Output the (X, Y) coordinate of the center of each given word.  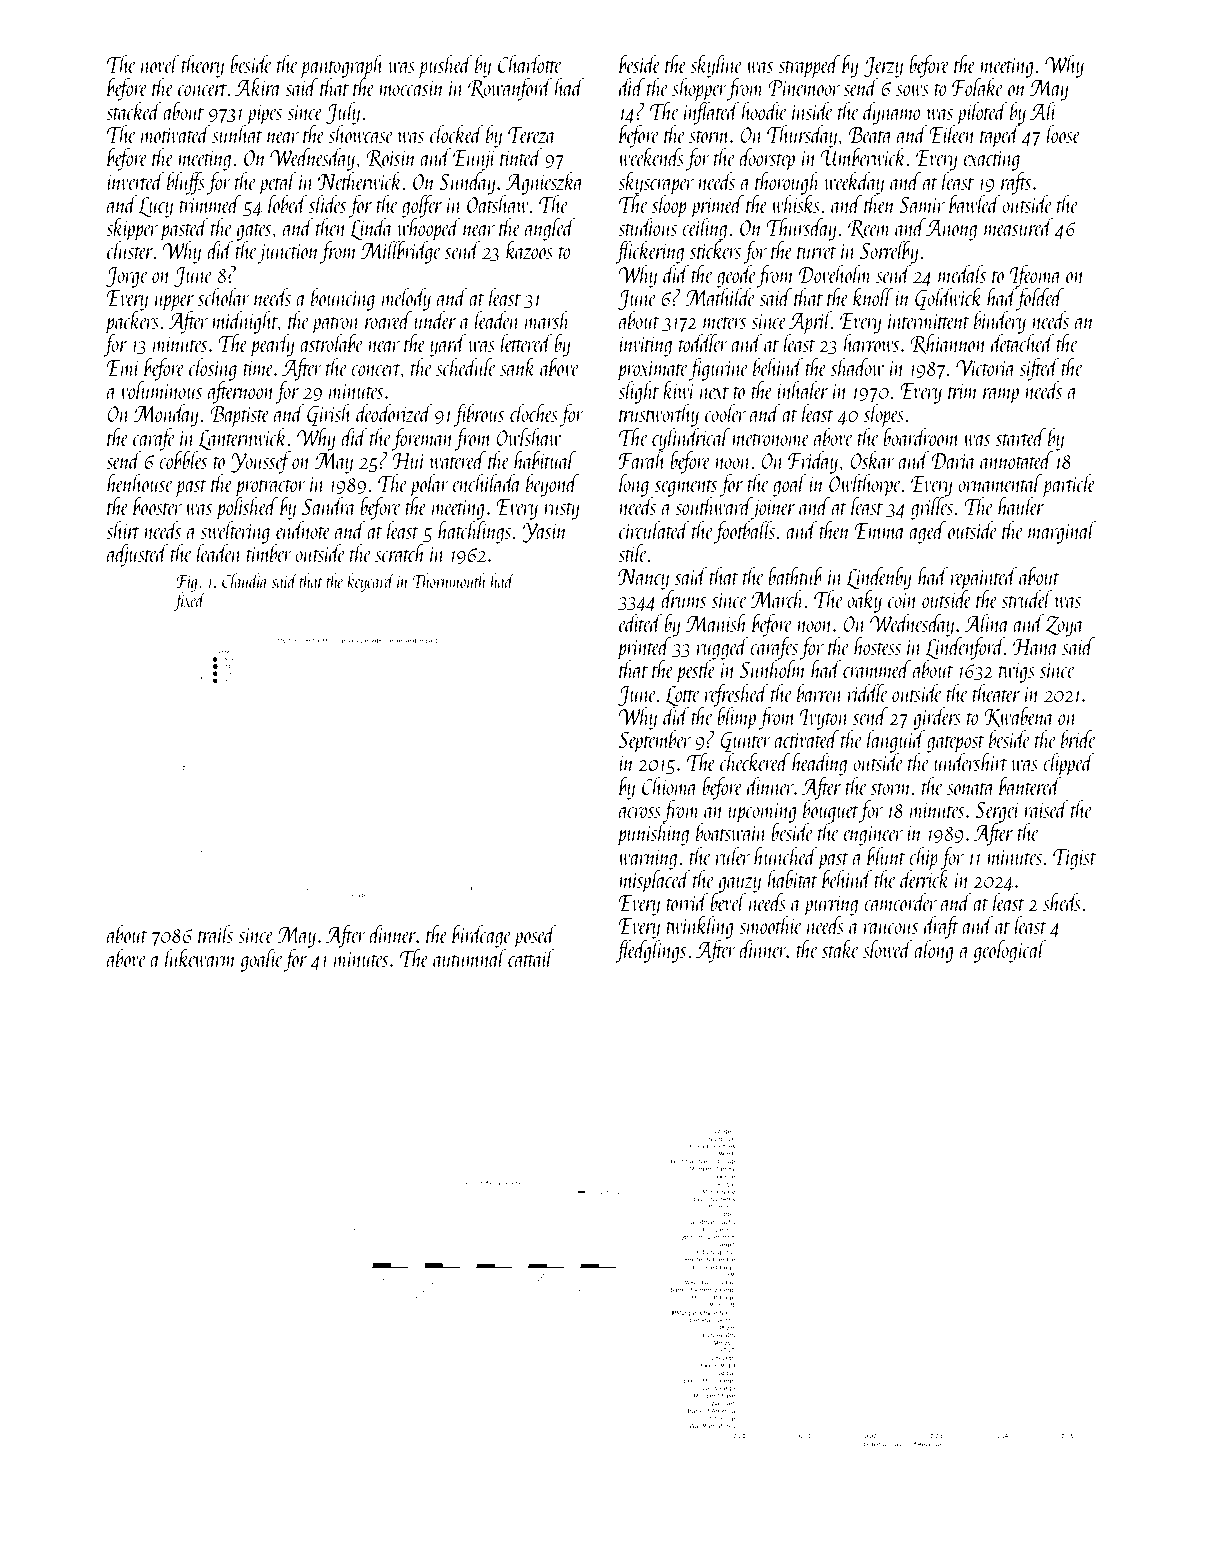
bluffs (186, 183)
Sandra (329, 506)
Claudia (245, 580)
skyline (716, 66)
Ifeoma (1035, 276)
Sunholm (773, 669)
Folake (978, 87)
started (1021, 437)
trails (215, 934)
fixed (190, 601)
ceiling (704, 229)
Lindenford (965, 648)
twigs (1017, 673)
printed (644, 648)
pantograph (342, 67)
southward (713, 506)
